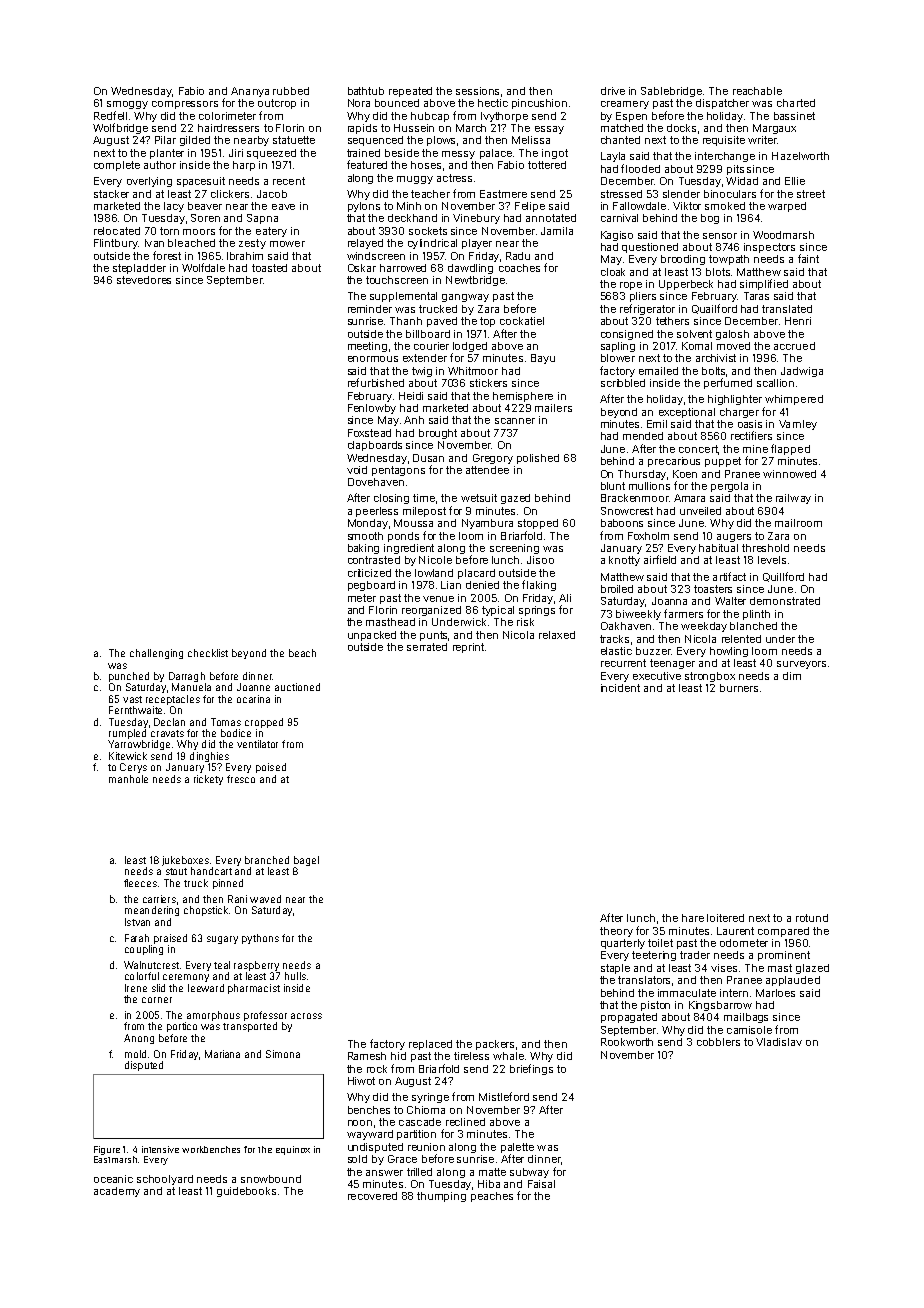  What do you see at coordinates (477, 91) in the document?
I see `sessions` at bounding box center [477, 91].
